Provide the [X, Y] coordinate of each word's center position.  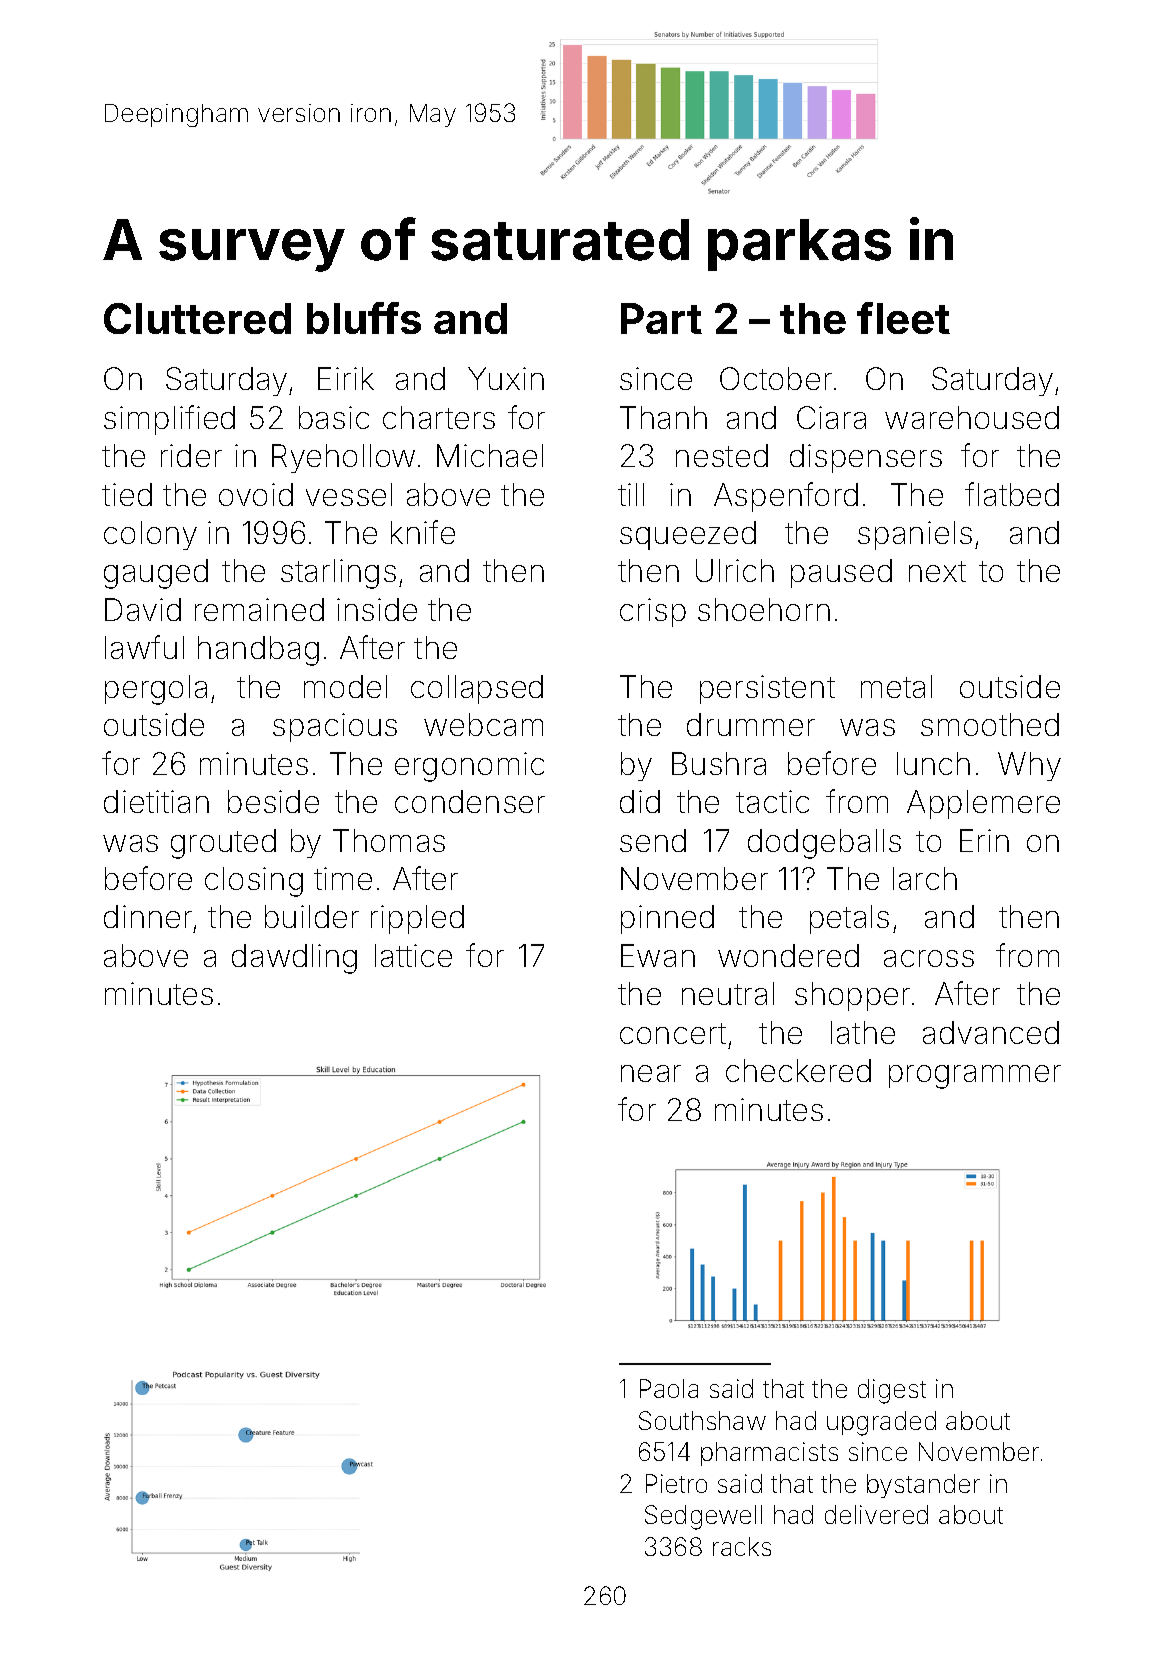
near [651, 1073]
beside [273, 801]
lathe [863, 1032]
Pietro [676, 1483]
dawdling [294, 959]
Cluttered [197, 318]
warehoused [972, 417]
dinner [148, 916]
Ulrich [735, 570]
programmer [975, 1077]
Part [661, 318]
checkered [798, 1070]
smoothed [990, 724]
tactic [772, 801]
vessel [349, 494]
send [653, 840]
